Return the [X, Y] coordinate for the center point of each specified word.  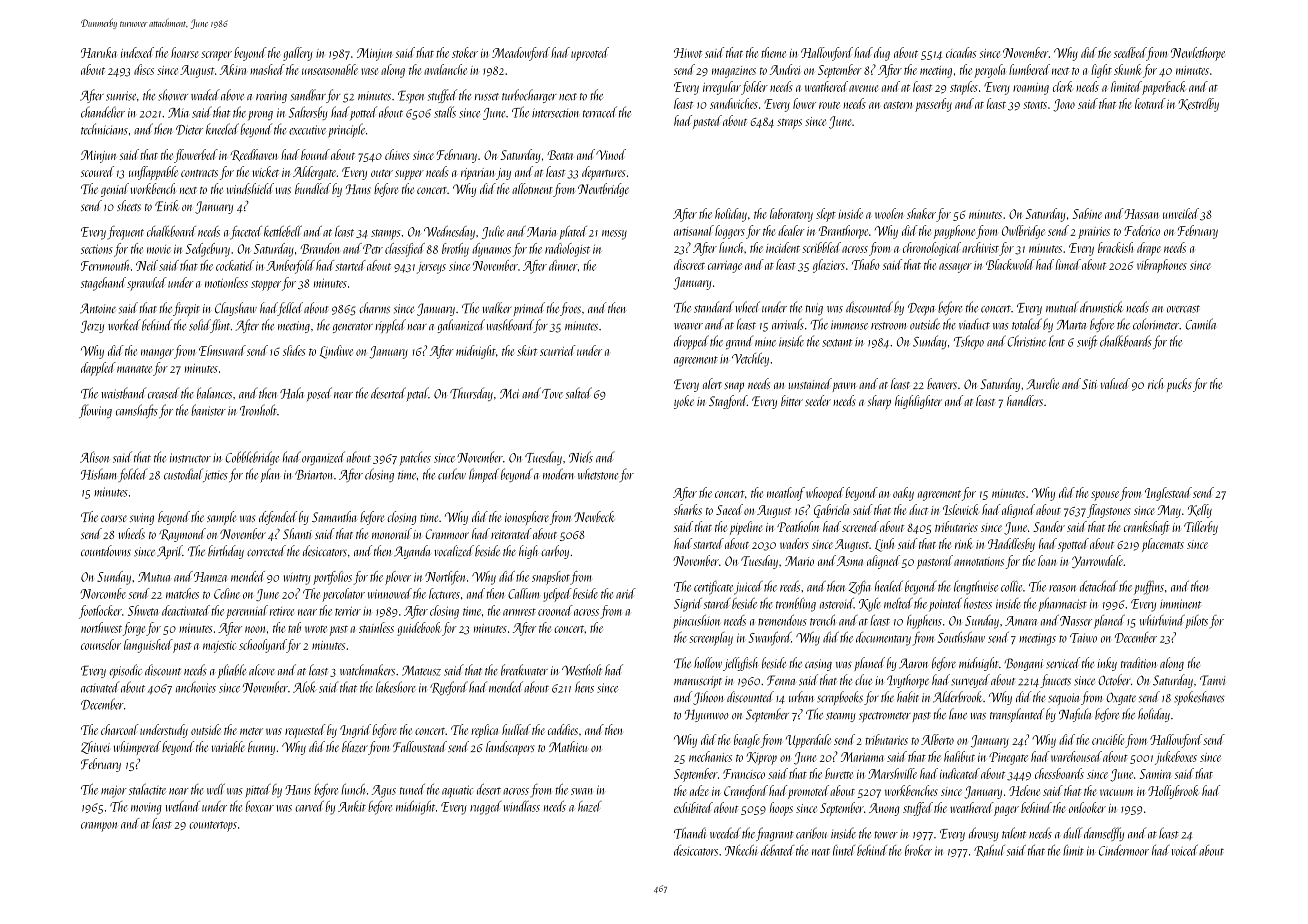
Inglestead [1168, 494]
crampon [99, 827]
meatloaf [786, 494]
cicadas [961, 52]
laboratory [791, 215]
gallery [297, 54]
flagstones [1109, 511]
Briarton [313, 475]
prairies [1094, 233]
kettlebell [283, 231]
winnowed [390, 593]
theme [773, 52]
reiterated [511, 533]
